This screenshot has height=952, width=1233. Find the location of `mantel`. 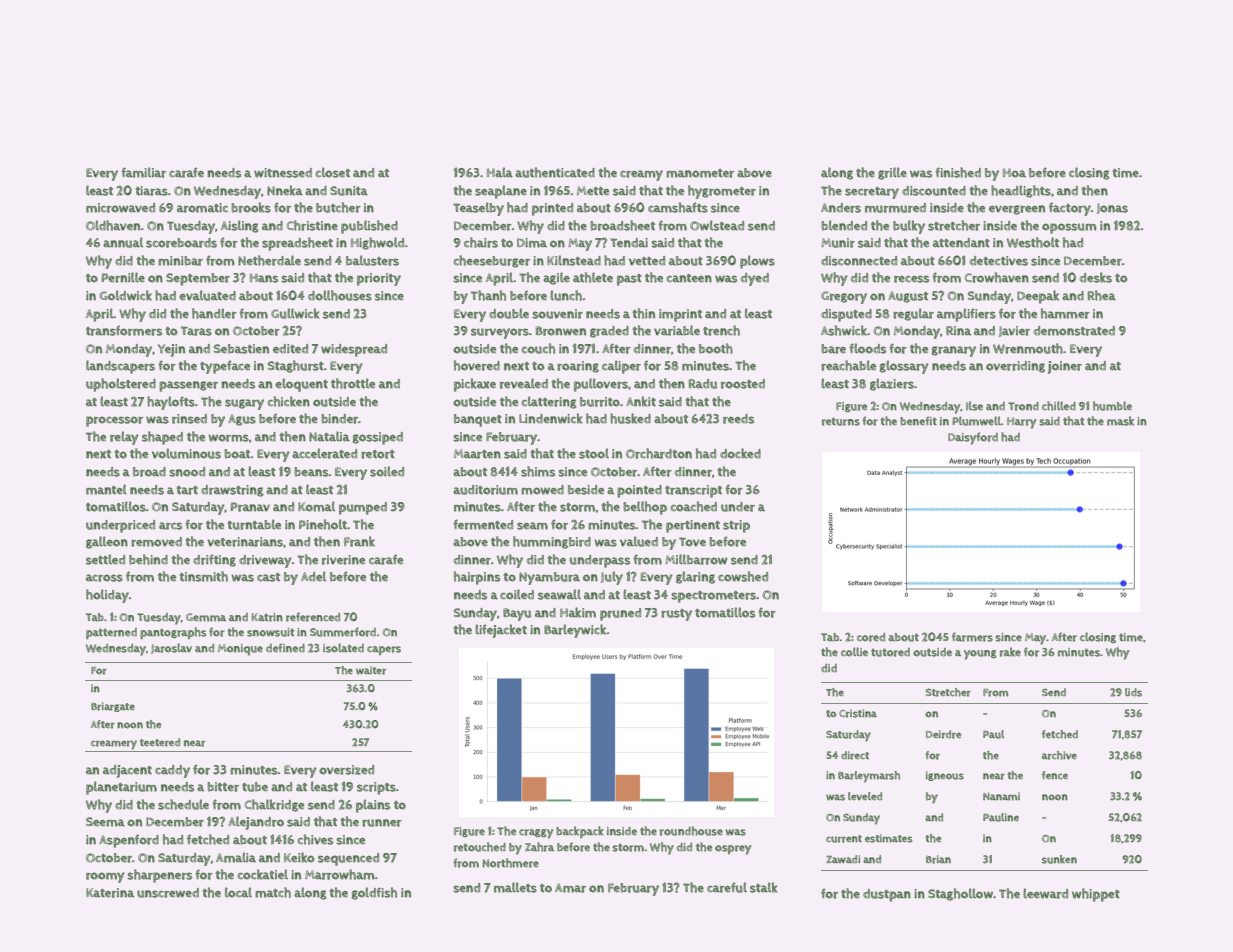

mantel is located at coordinates (106, 489).
